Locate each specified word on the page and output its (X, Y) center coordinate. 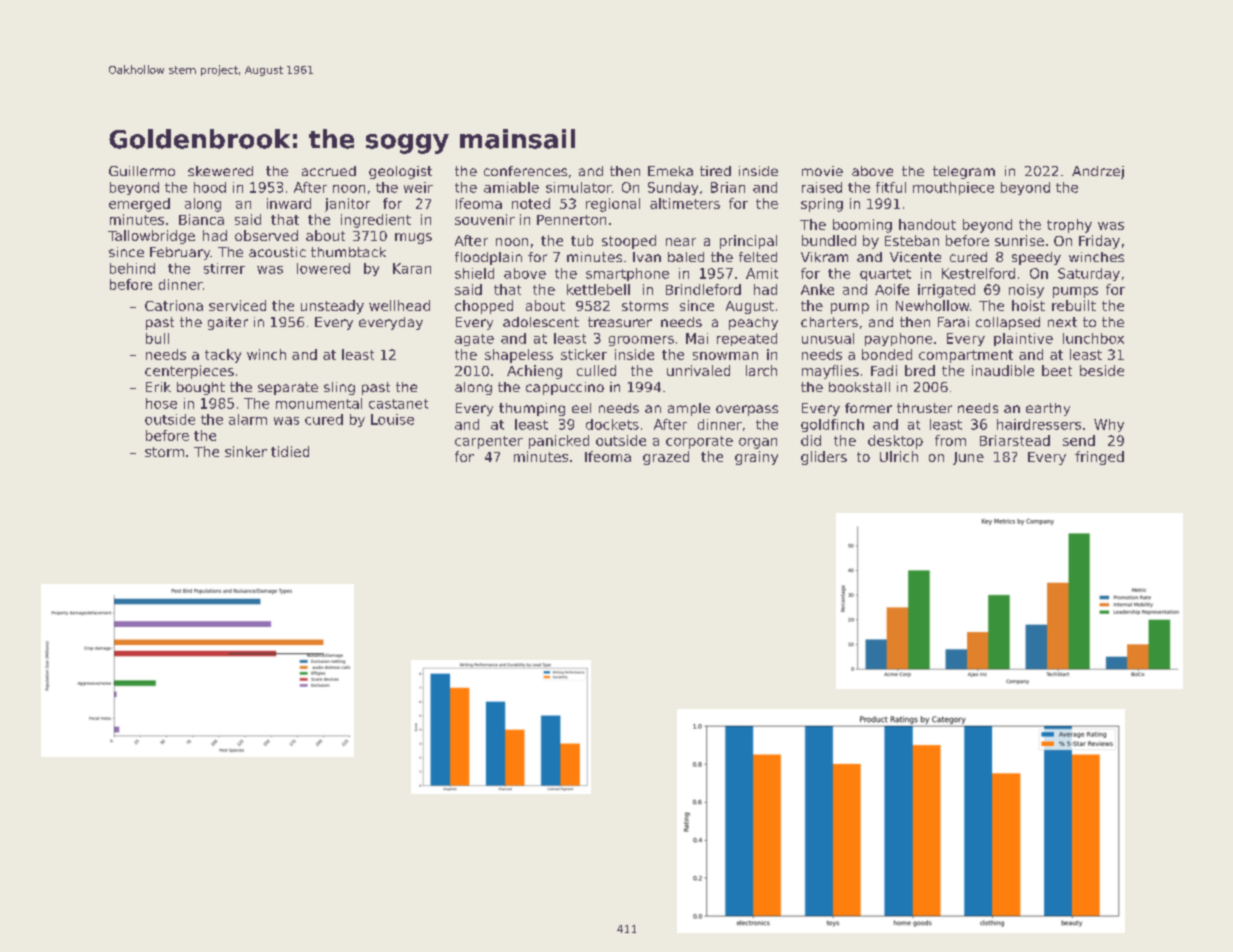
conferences (525, 171)
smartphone (627, 274)
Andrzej (1098, 172)
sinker (246, 451)
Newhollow (932, 305)
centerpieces (189, 372)
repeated (747, 339)
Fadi (884, 370)
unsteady (332, 307)
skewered (220, 171)
